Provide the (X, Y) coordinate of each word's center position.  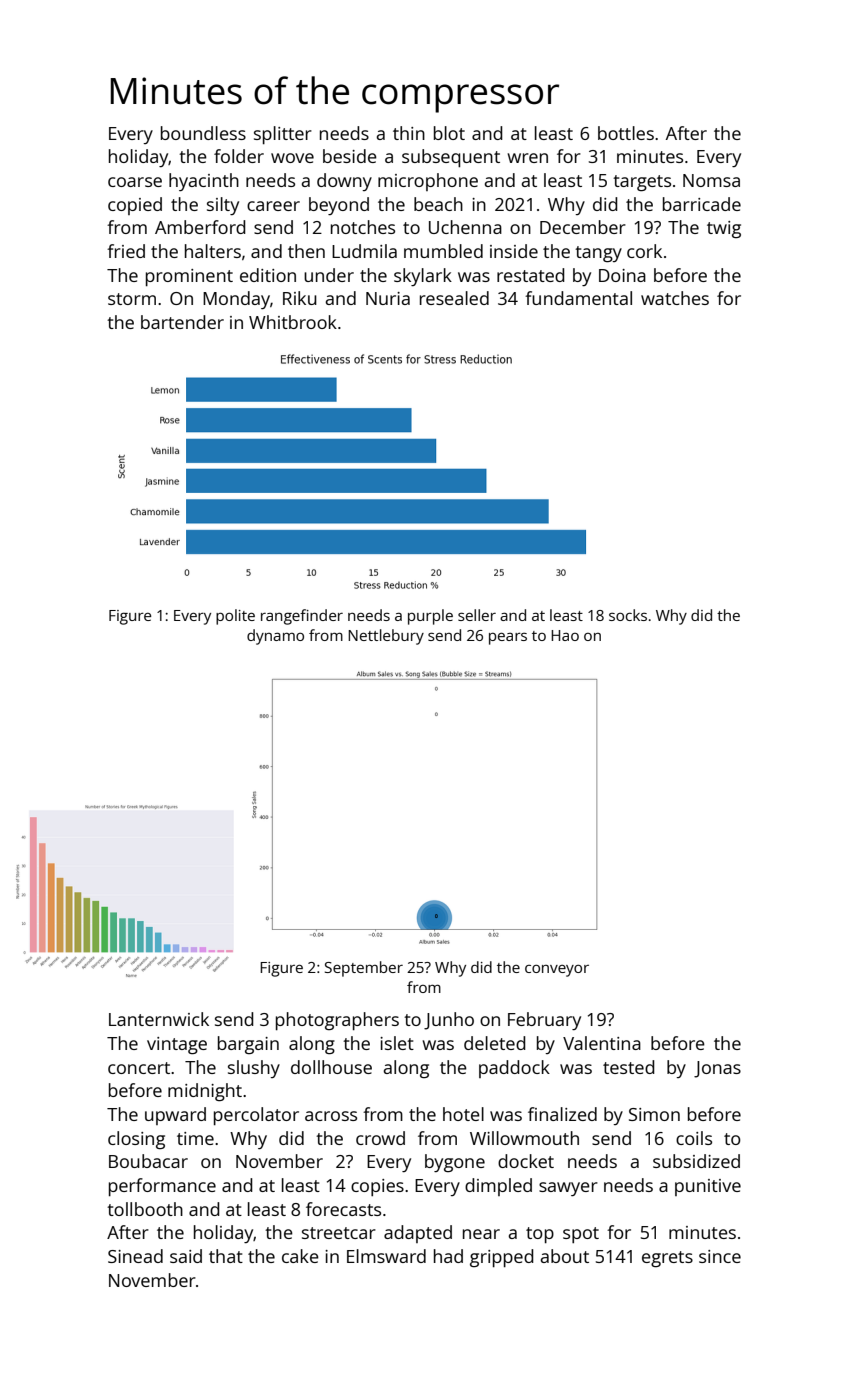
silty (223, 206)
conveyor (557, 970)
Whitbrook (293, 322)
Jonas (717, 1069)
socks (628, 615)
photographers (337, 1021)
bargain (248, 1045)
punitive (708, 1187)
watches (675, 298)
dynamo (275, 637)
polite (235, 617)
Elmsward (386, 1256)
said (186, 1256)
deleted (495, 1043)
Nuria (388, 298)
